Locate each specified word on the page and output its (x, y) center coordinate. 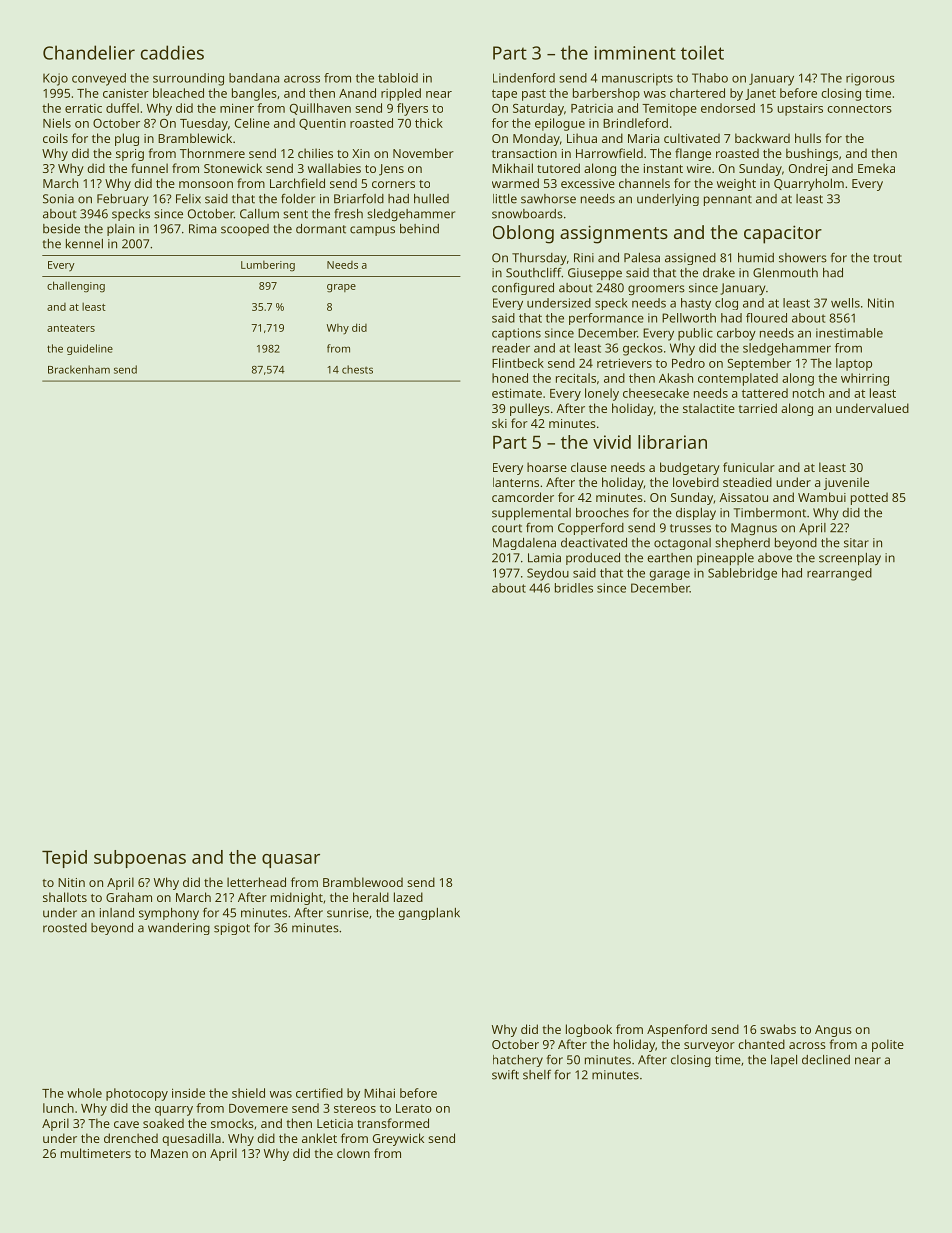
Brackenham (79, 369)
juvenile (846, 483)
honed (510, 378)
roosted (65, 928)
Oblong (523, 234)
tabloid (398, 78)
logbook (589, 1030)
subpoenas (140, 859)
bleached (178, 93)
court (507, 528)
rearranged (839, 574)
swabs (778, 1029)
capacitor (783, 234)
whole (84, 1093)
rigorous (870, 79)
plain (120, 230)
